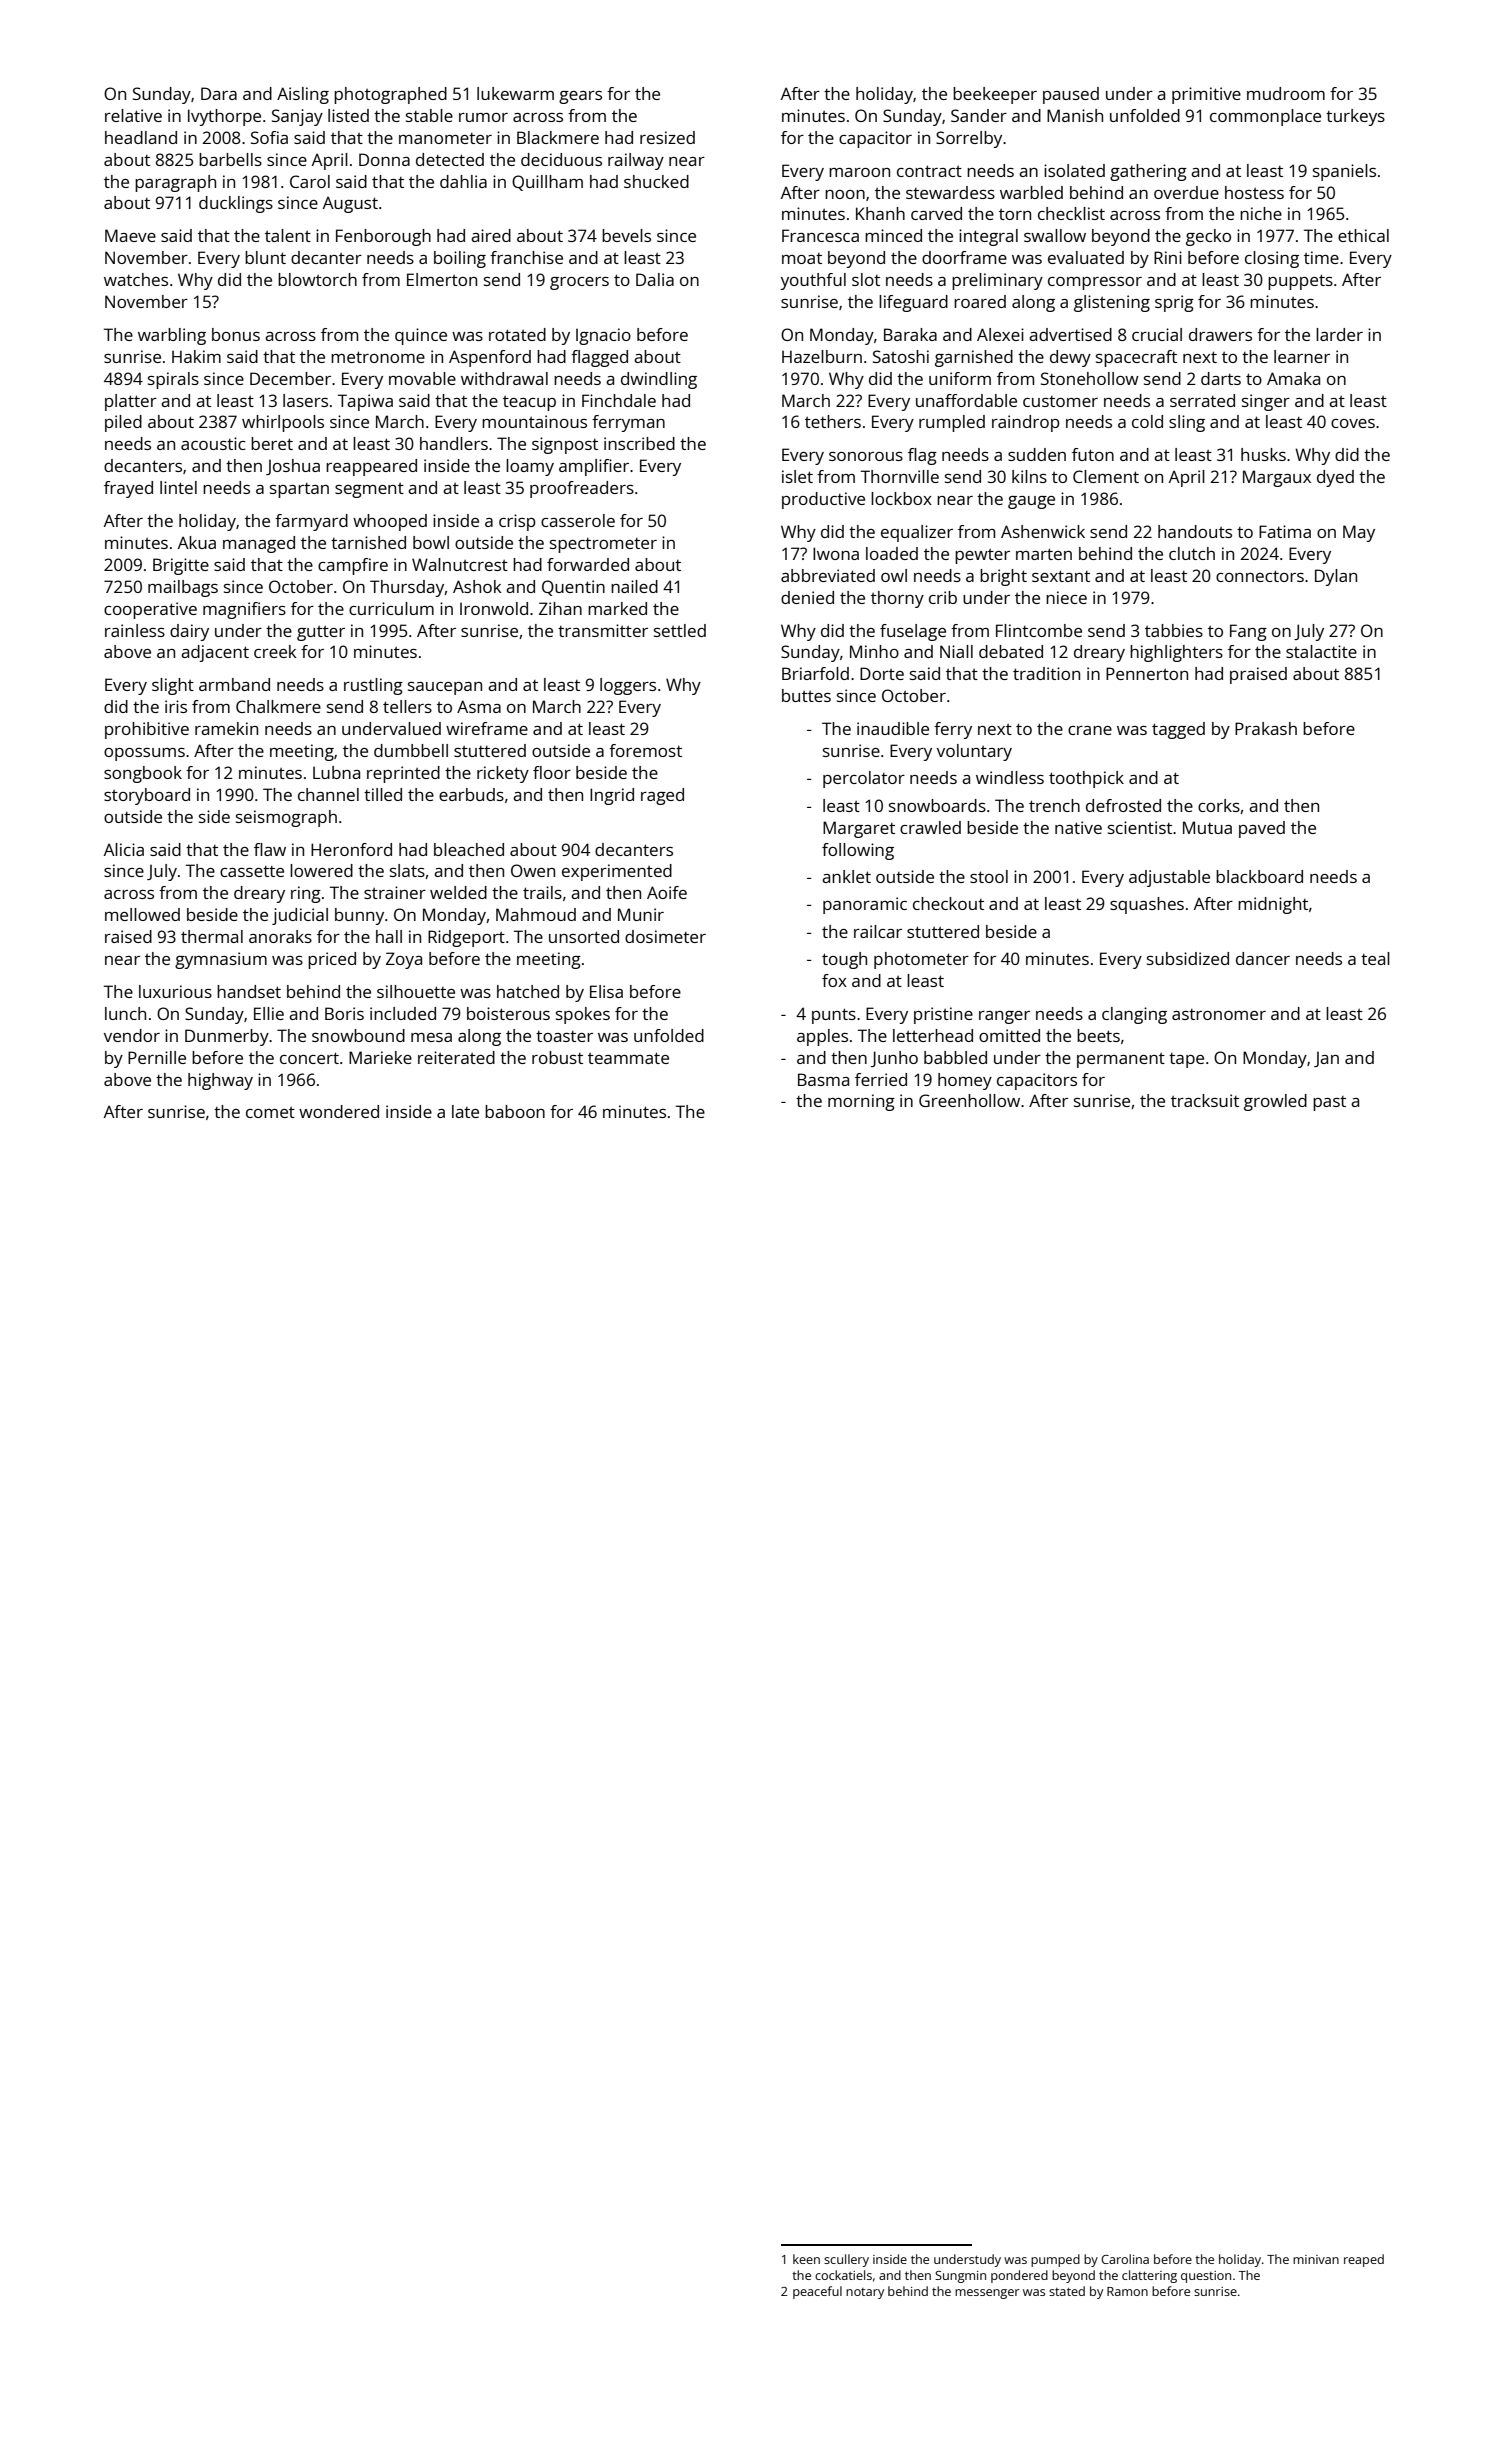 This image has width=1496, height=2464. I want to click on teammate, so click(628, 1058).
